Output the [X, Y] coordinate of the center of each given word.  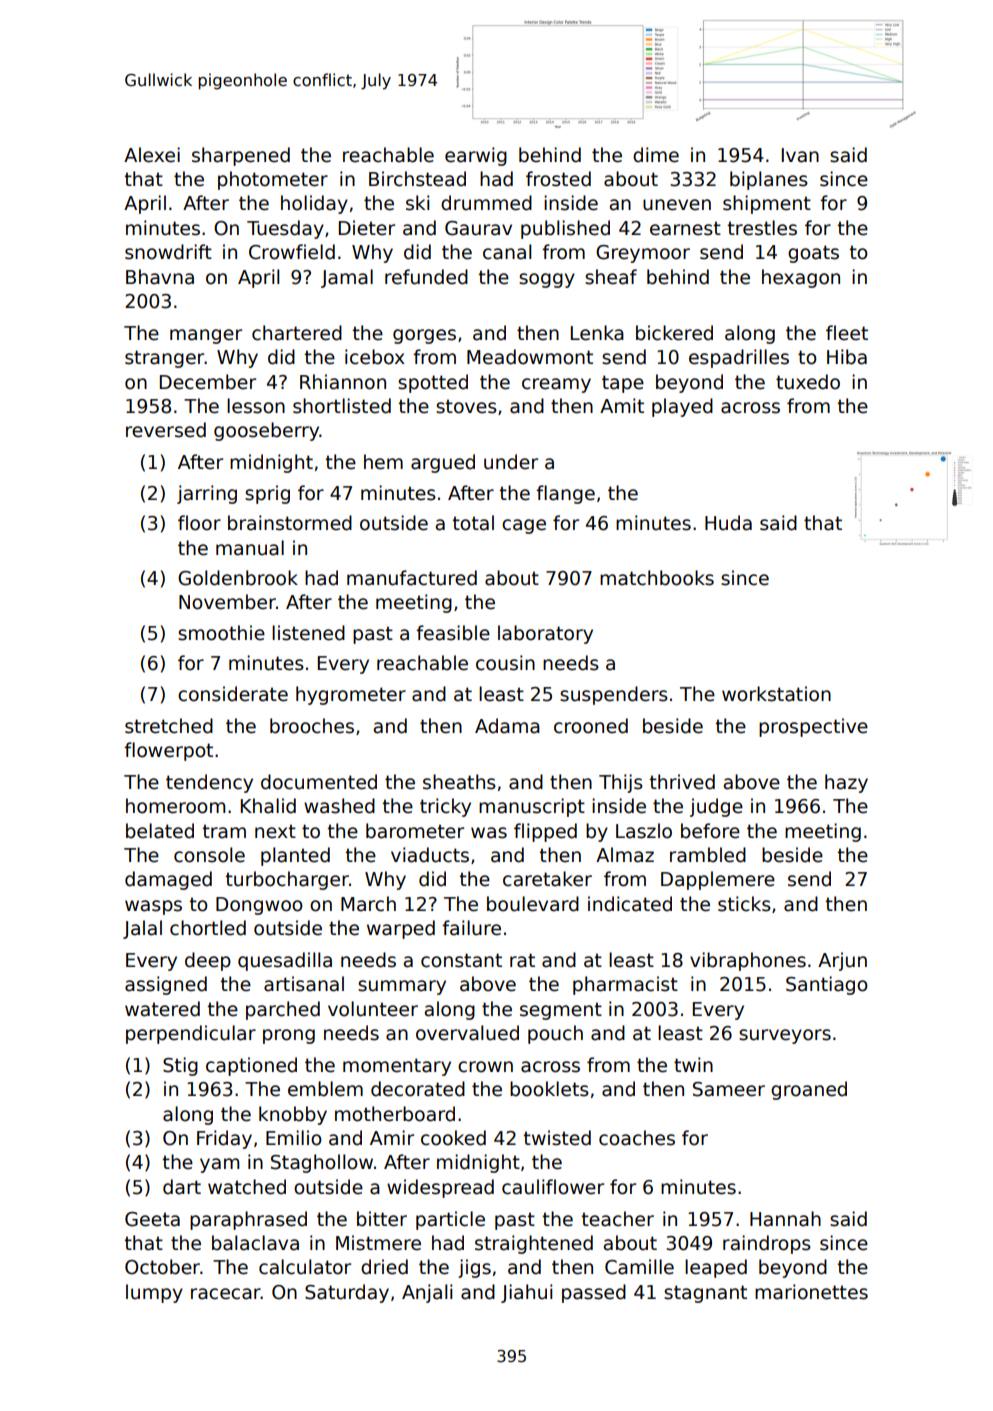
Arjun [842, 961]
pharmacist [625, 985]
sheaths [459, 782]
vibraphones [748, 961]
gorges [424, 336]
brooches [312, 726]
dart [182, 1187]
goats [813, 254]
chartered [297, 333]
